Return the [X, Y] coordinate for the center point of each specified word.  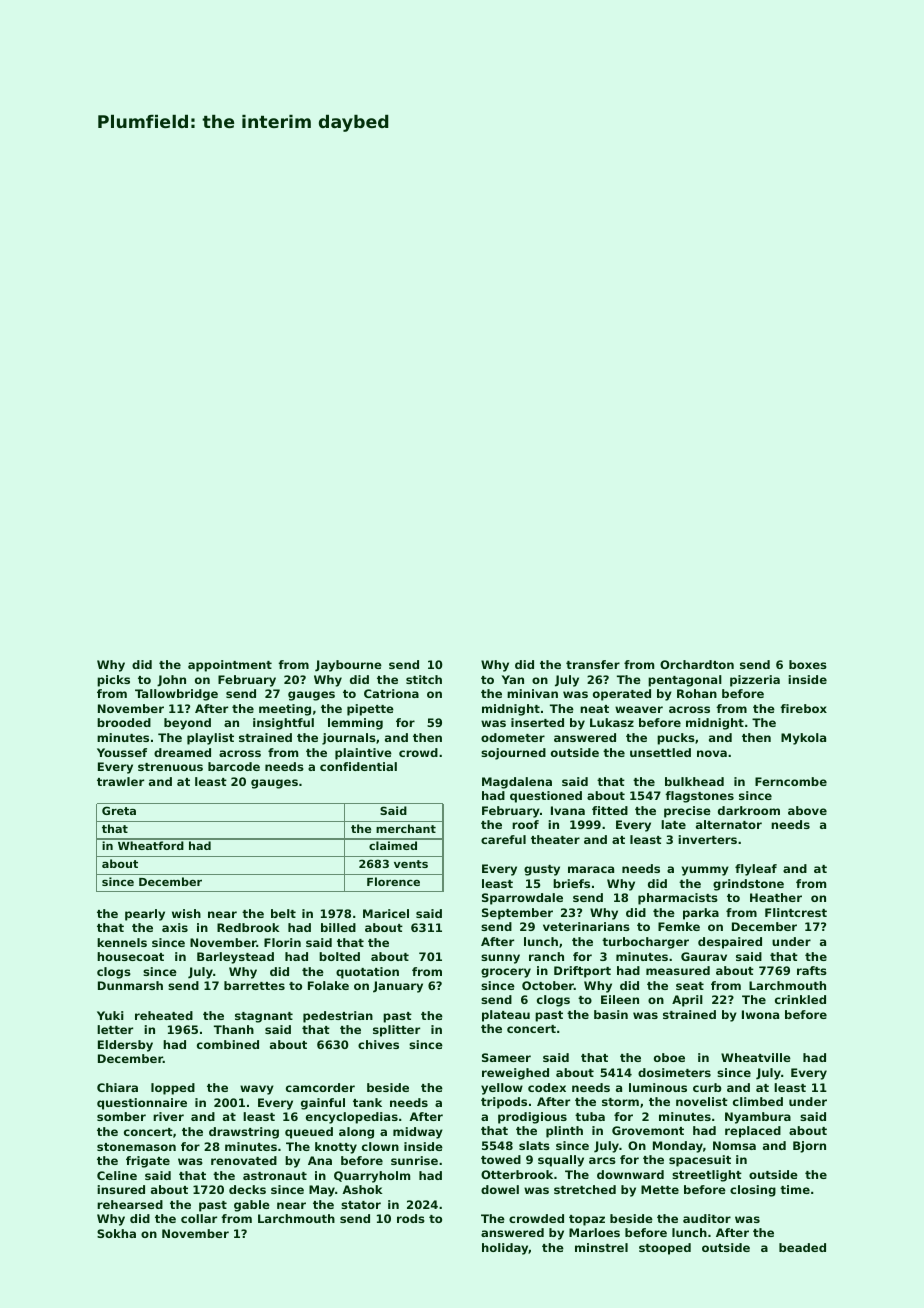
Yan [513, 679]
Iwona [760, 1014]
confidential [358, 766]
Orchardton [697, 664]
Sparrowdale [522, 899]
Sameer [506, 1057]
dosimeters [674, 1072]
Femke [679, 926]
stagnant [264, 1017]
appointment [230, 666]
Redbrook [248, 927]
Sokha [116, 1233]
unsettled [660, 752]
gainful [323, 1104]
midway [418, 1133]
